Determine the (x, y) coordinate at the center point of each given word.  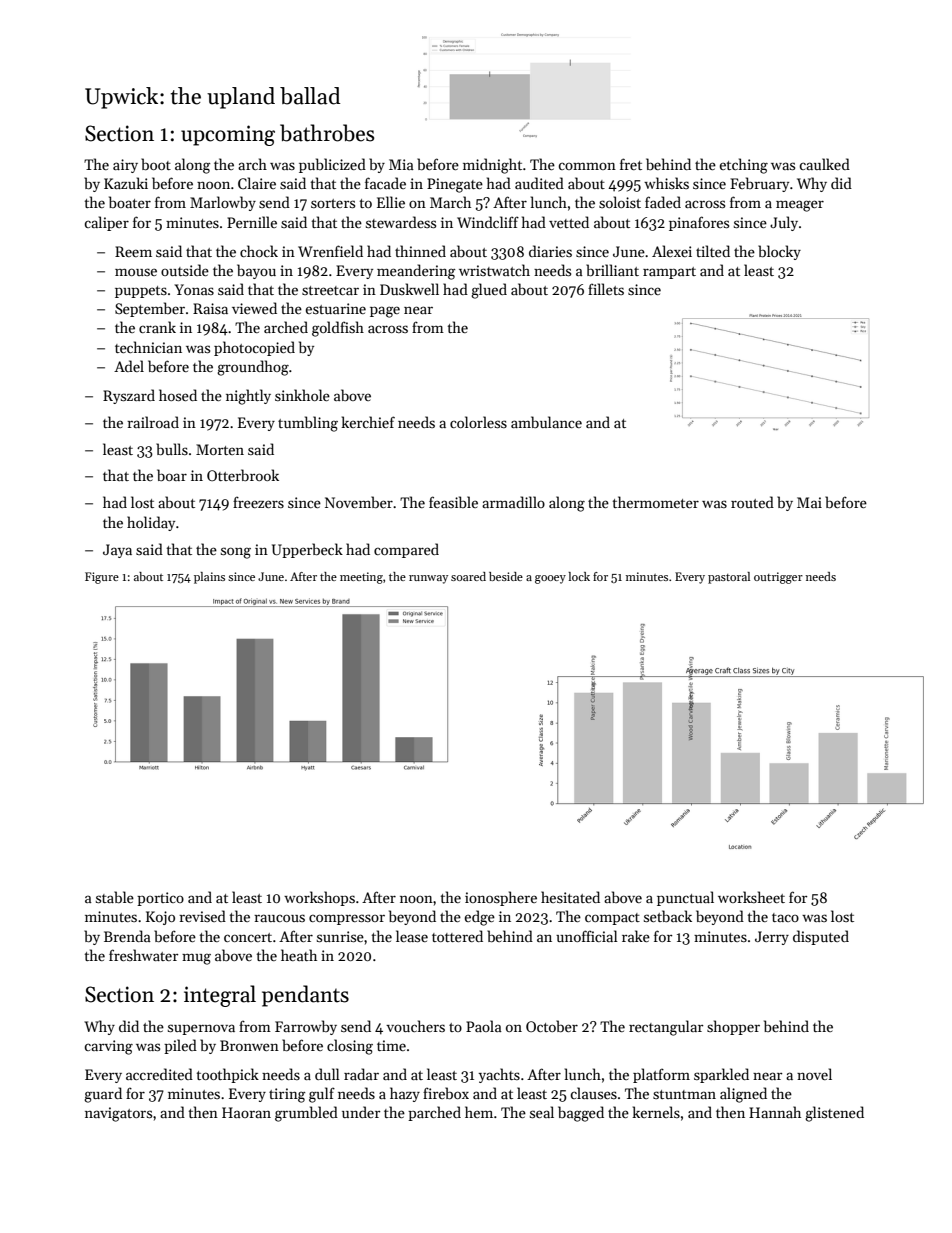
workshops (319, 898)
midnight (492, 166)
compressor (347, 919)
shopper (733, 1027)
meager (800, 206)
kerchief (368, 422)
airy (125, 166)
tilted (713, 251)
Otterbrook (243, 475)
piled (180, 1046)
